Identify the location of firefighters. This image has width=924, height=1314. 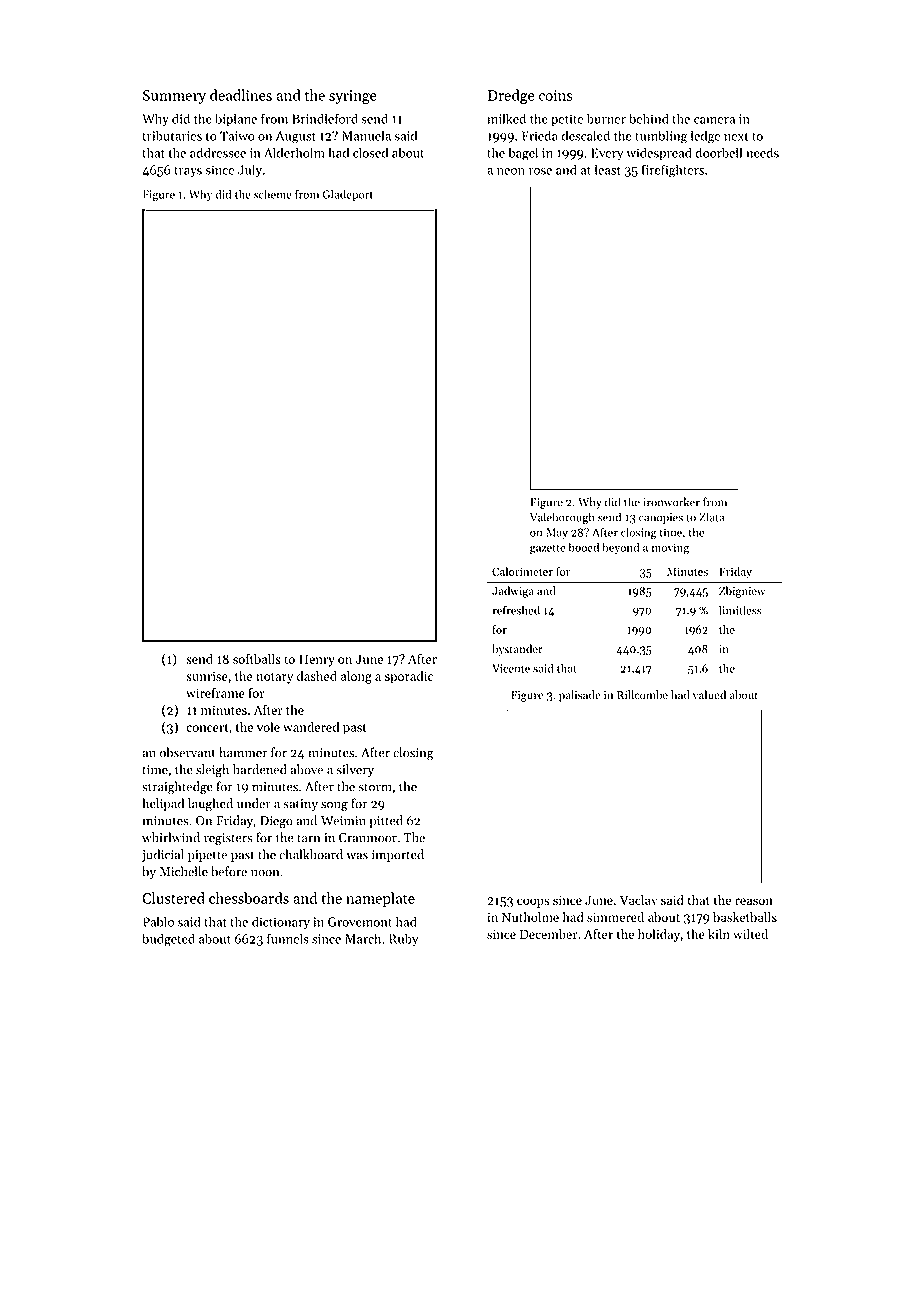
(673, 171).
